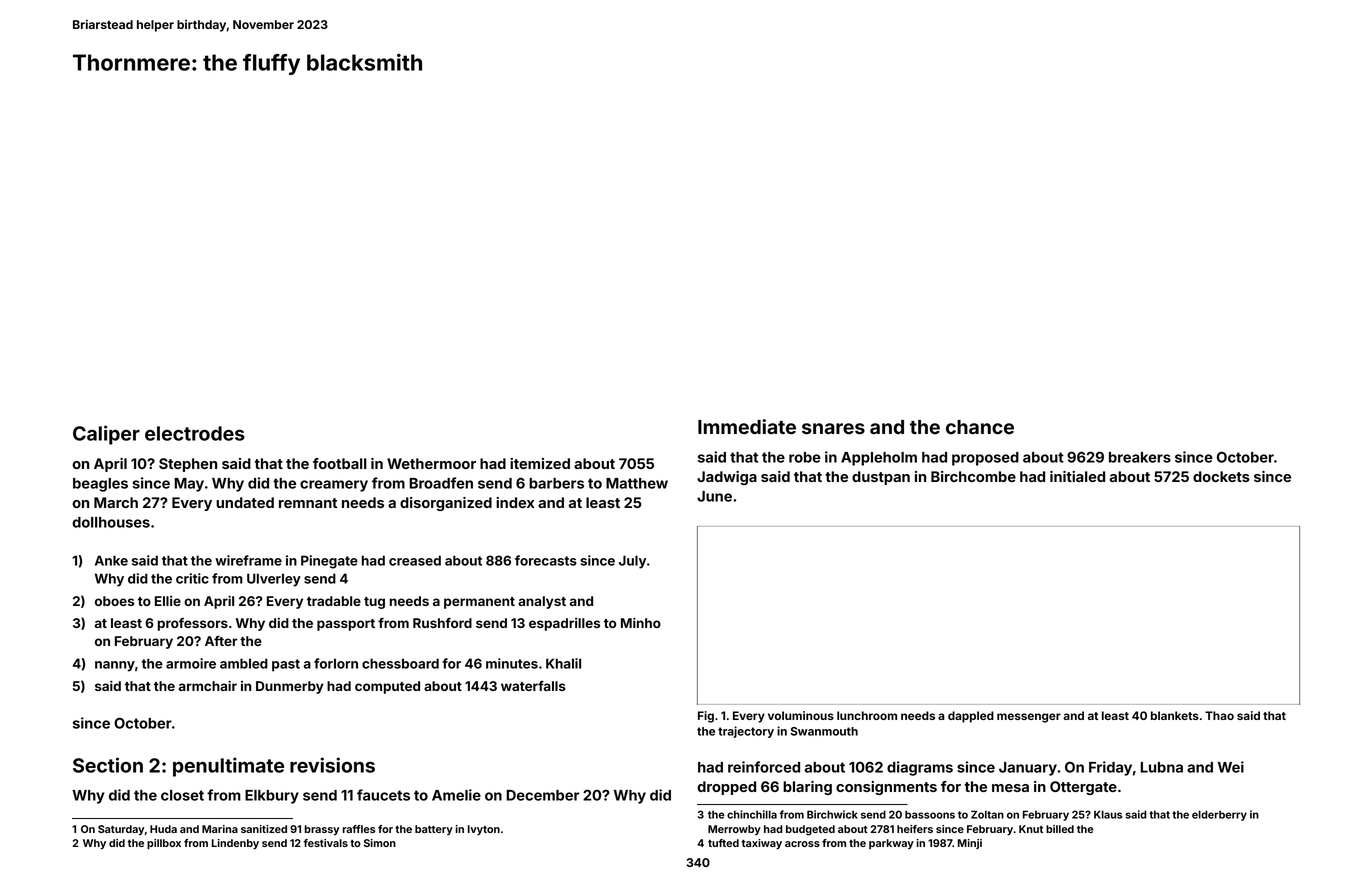 This screenshot has height=887, width=1372. I want to click on chance, so click(980, 427).
